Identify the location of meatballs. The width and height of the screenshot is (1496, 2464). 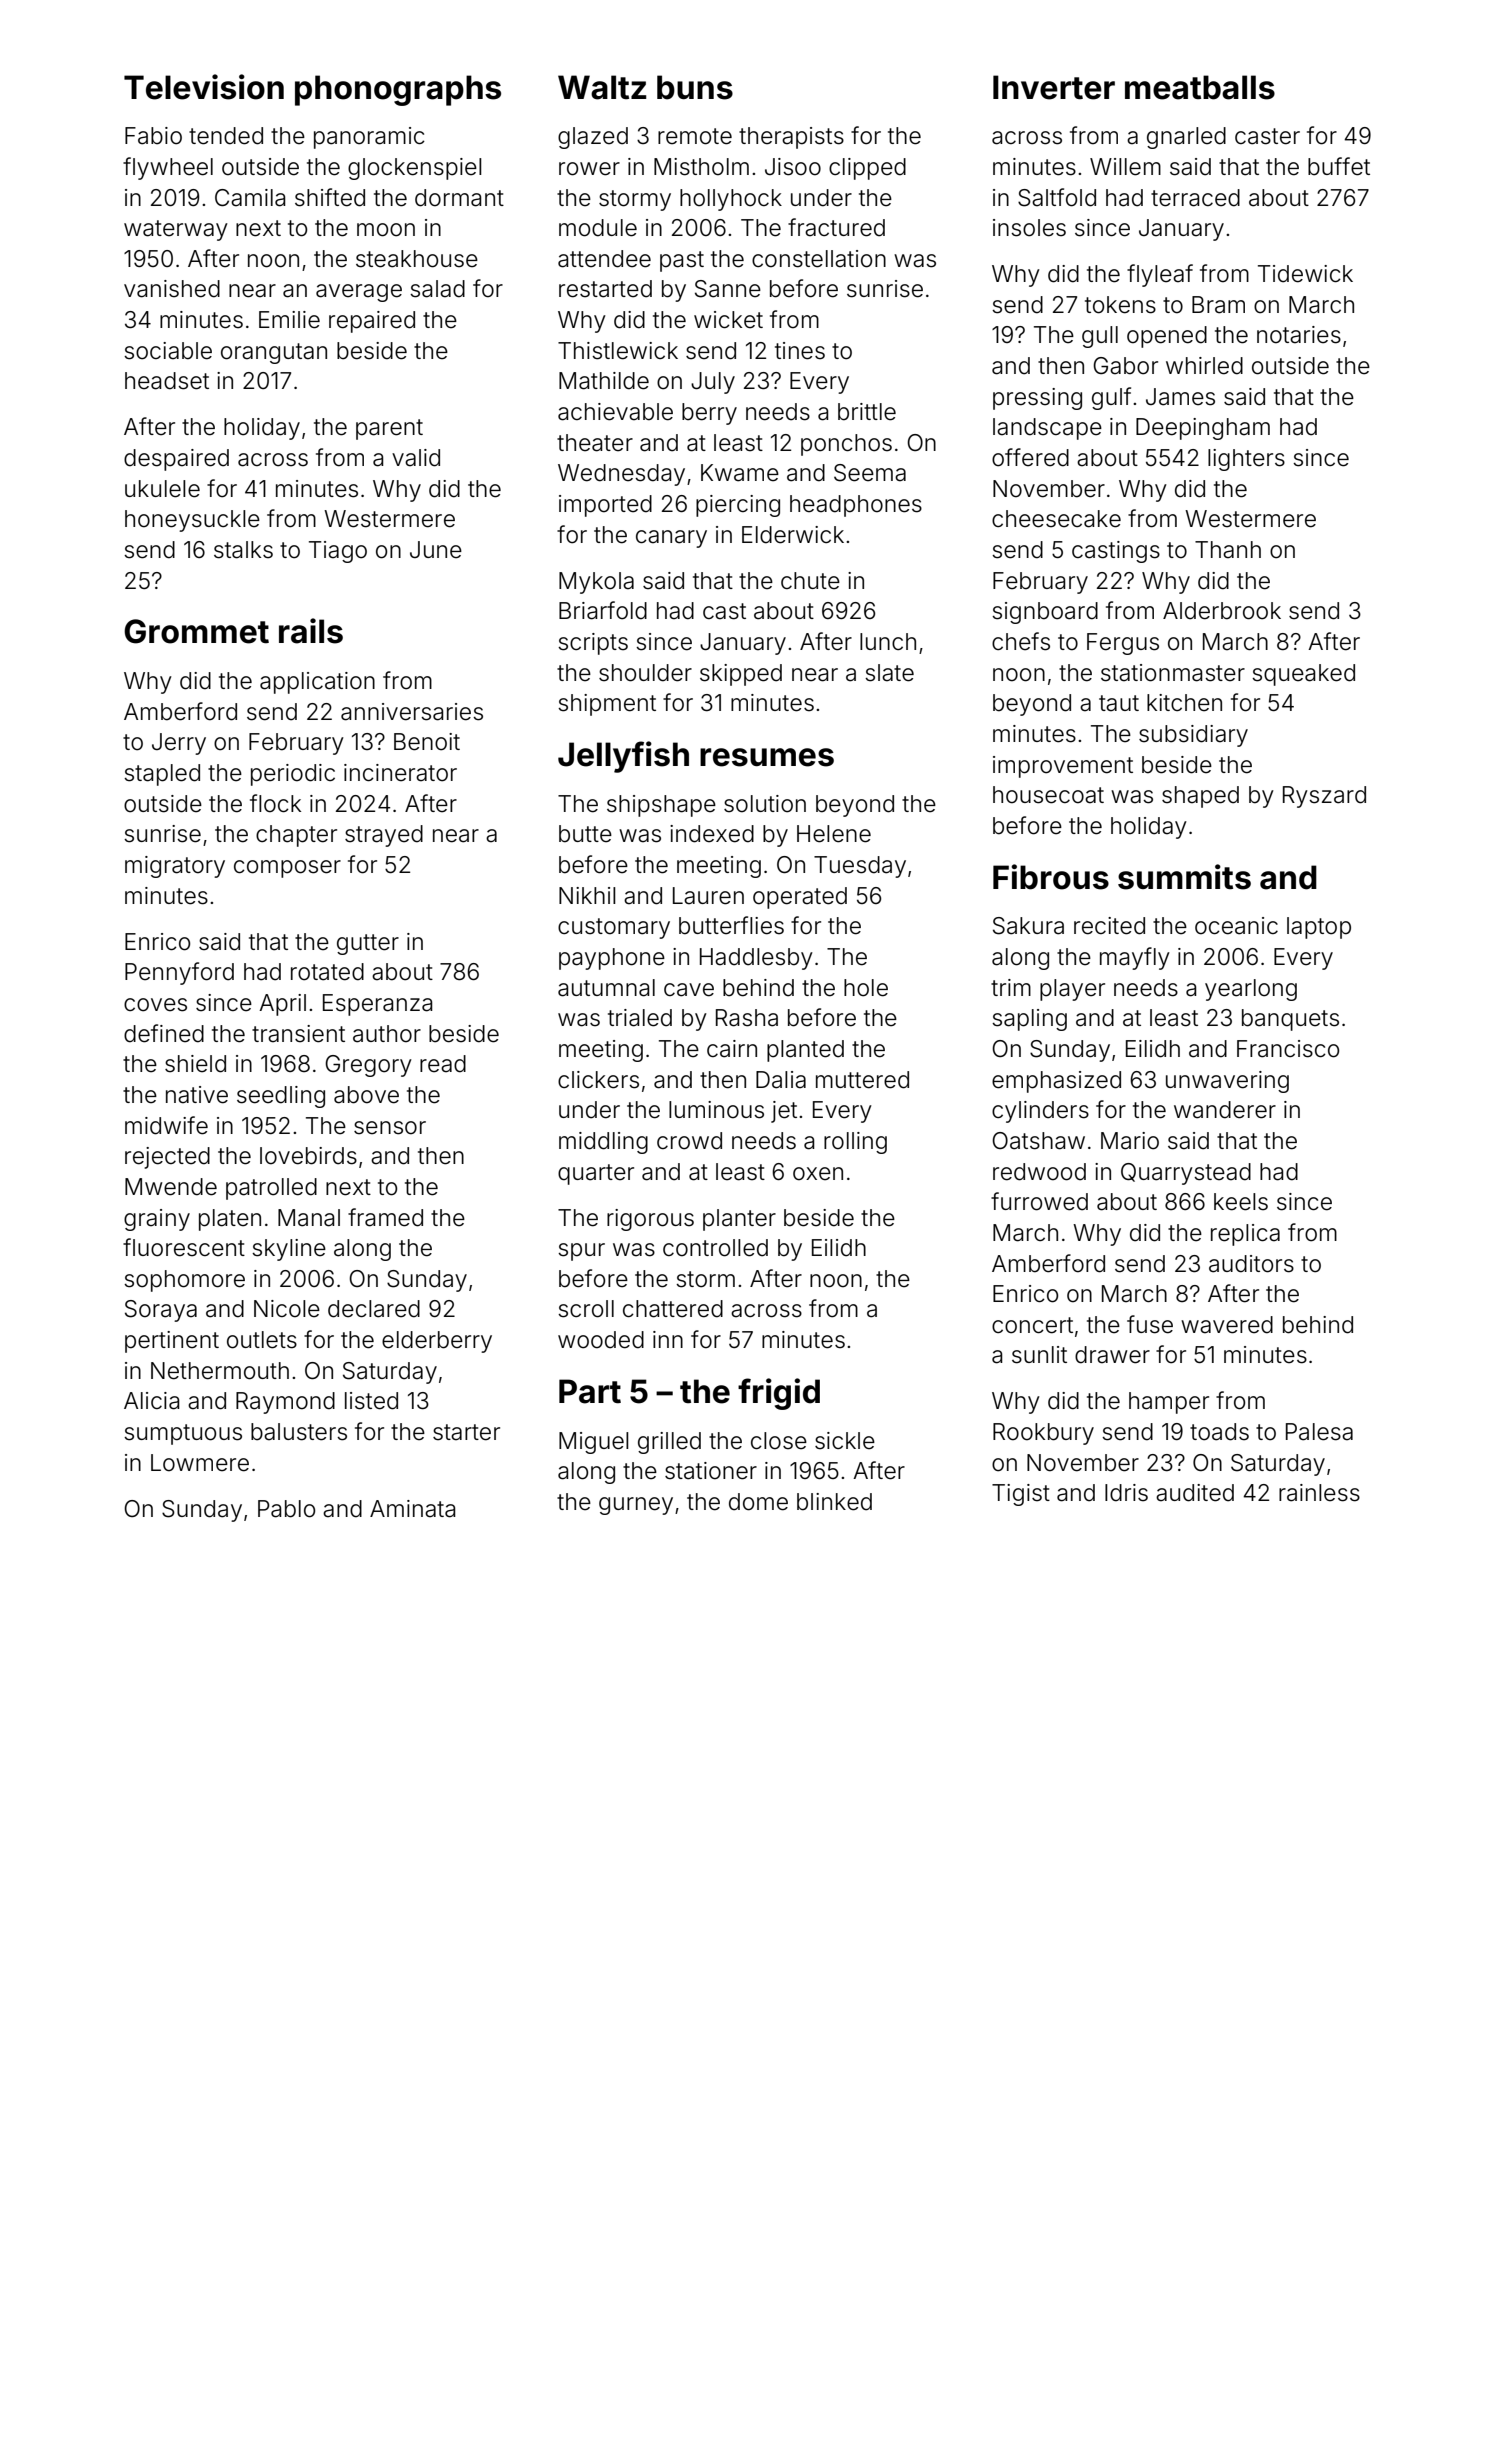
(1200, 87).
